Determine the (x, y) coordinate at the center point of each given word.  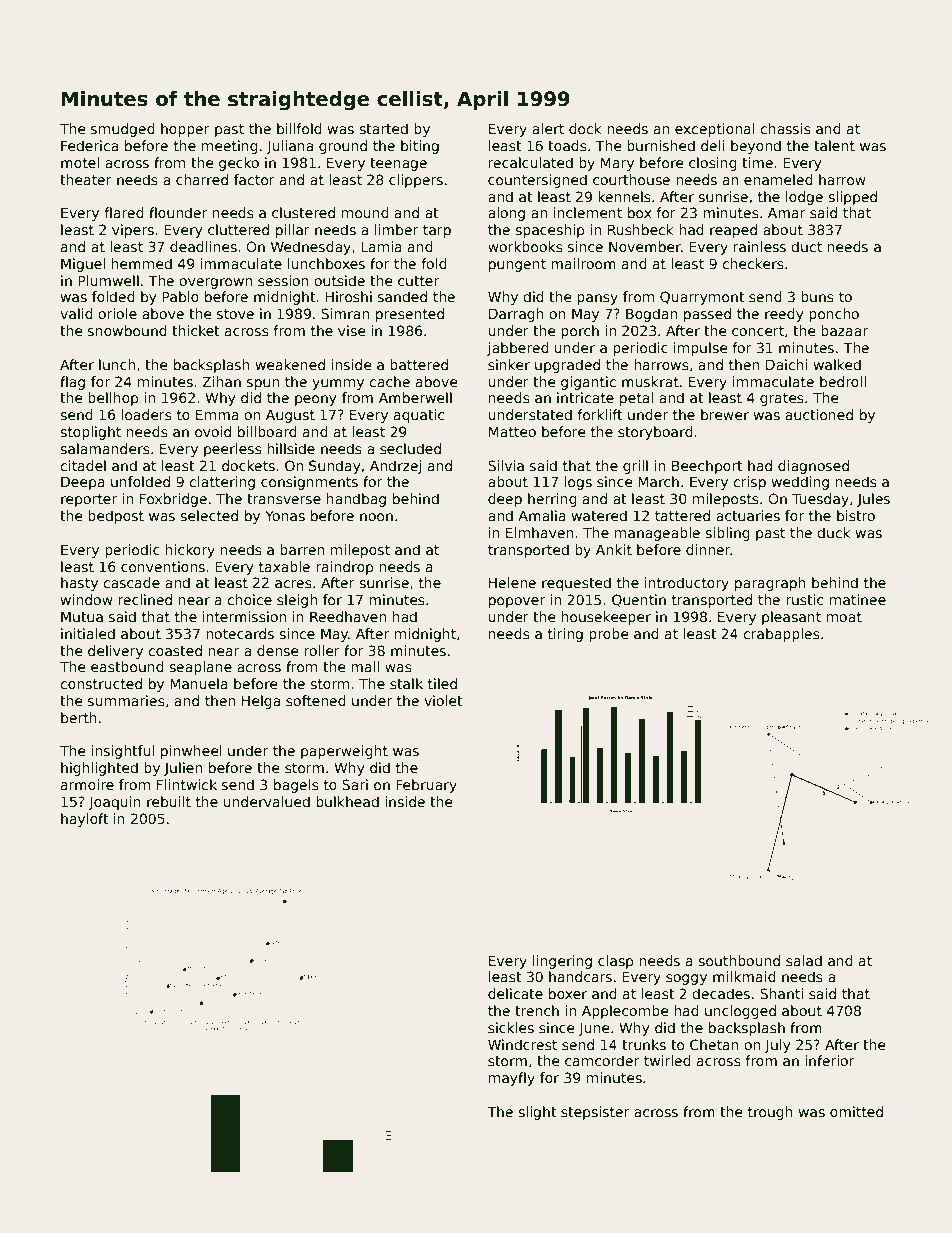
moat (844, 617)
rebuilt (169, 801)
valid (76, 313)
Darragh (516, 315)
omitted (856, 1111)
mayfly (512, 1079)
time (757, 162)
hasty (79, 584)
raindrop (344, 568)
